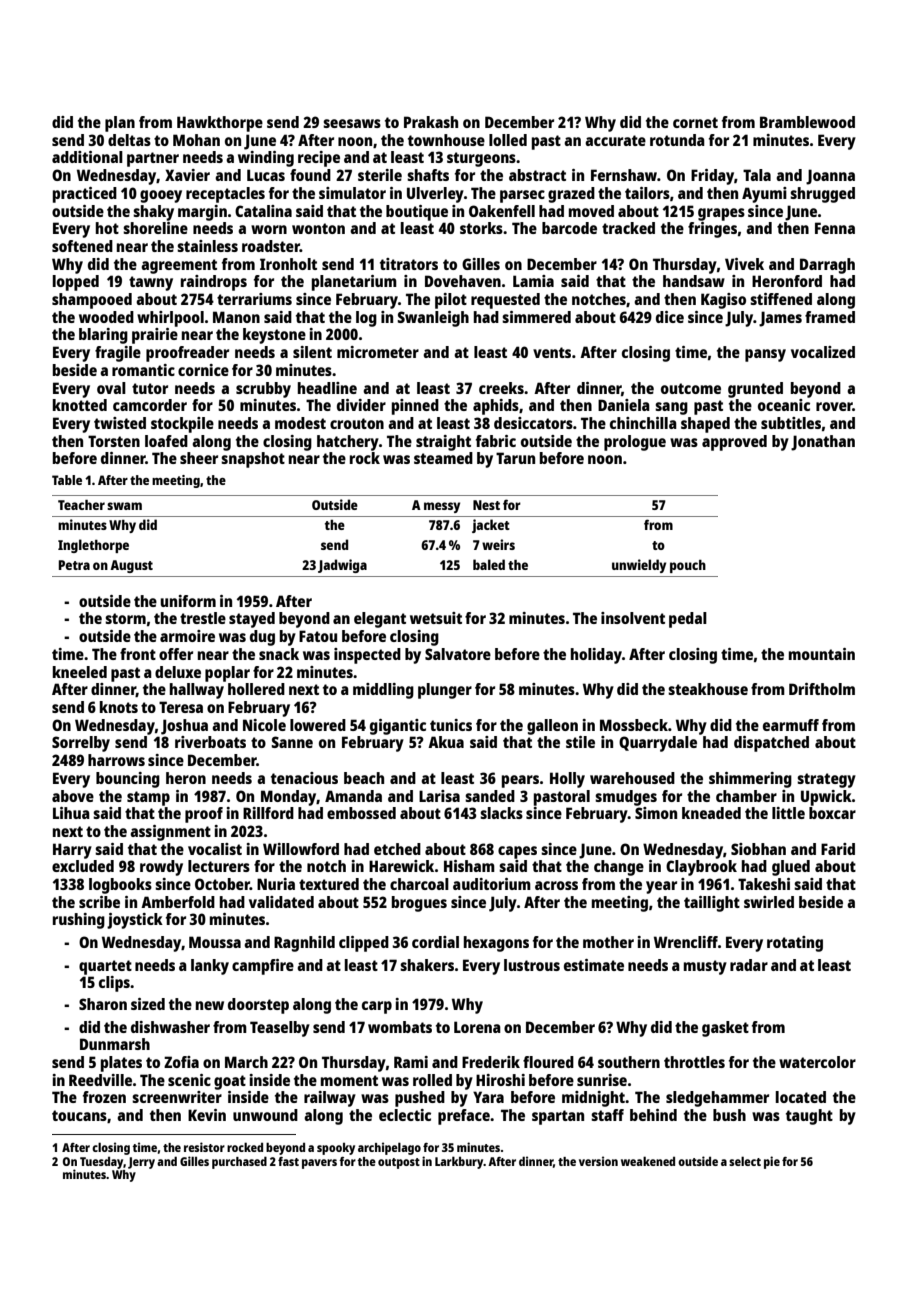 The height and width of the document is (1316, 908). Describe the element at coordinates (161, 868) in the document. I see `rowdy` at that location.
